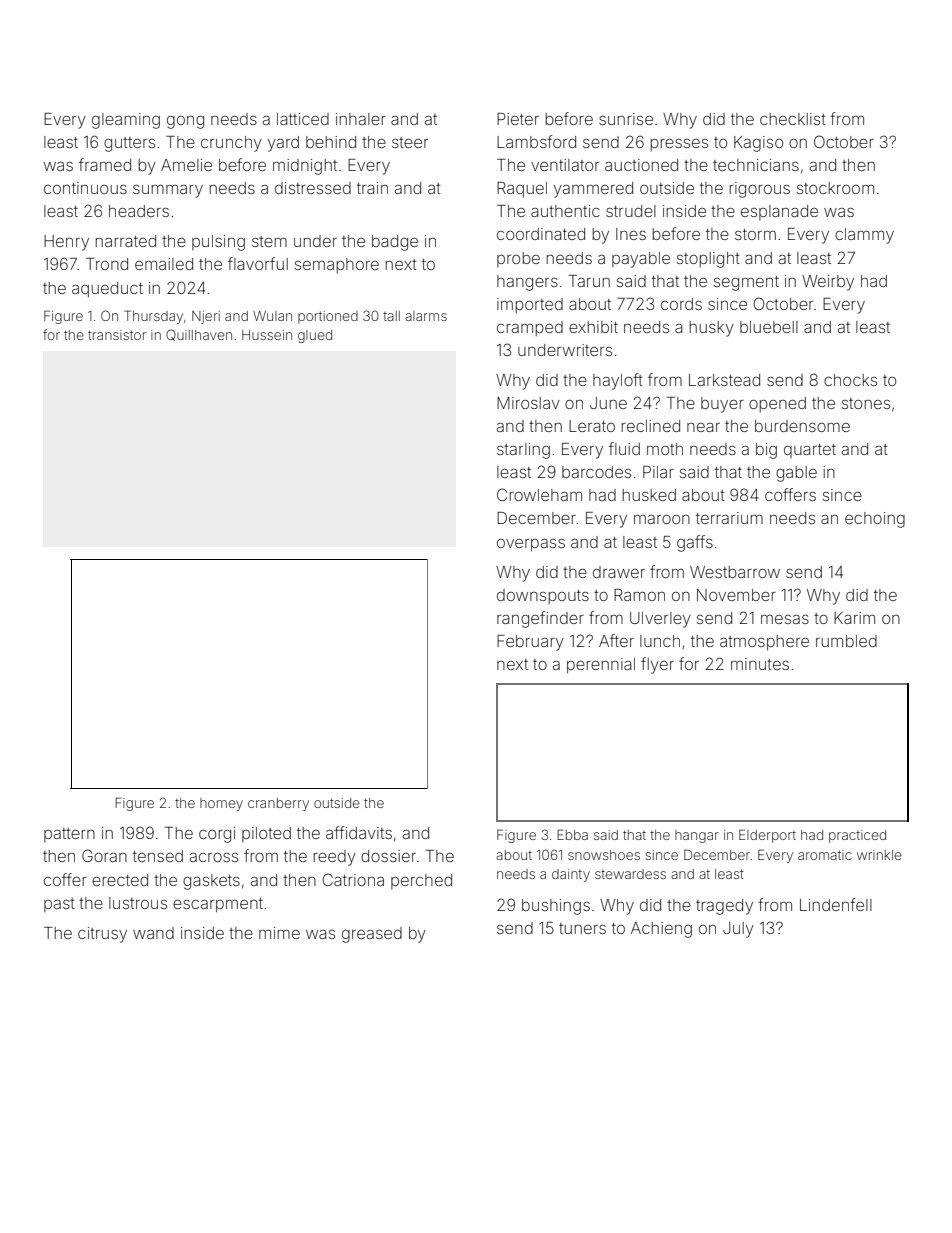 The image size is (952, 1233). I want to click on past, so click(59, 905).
